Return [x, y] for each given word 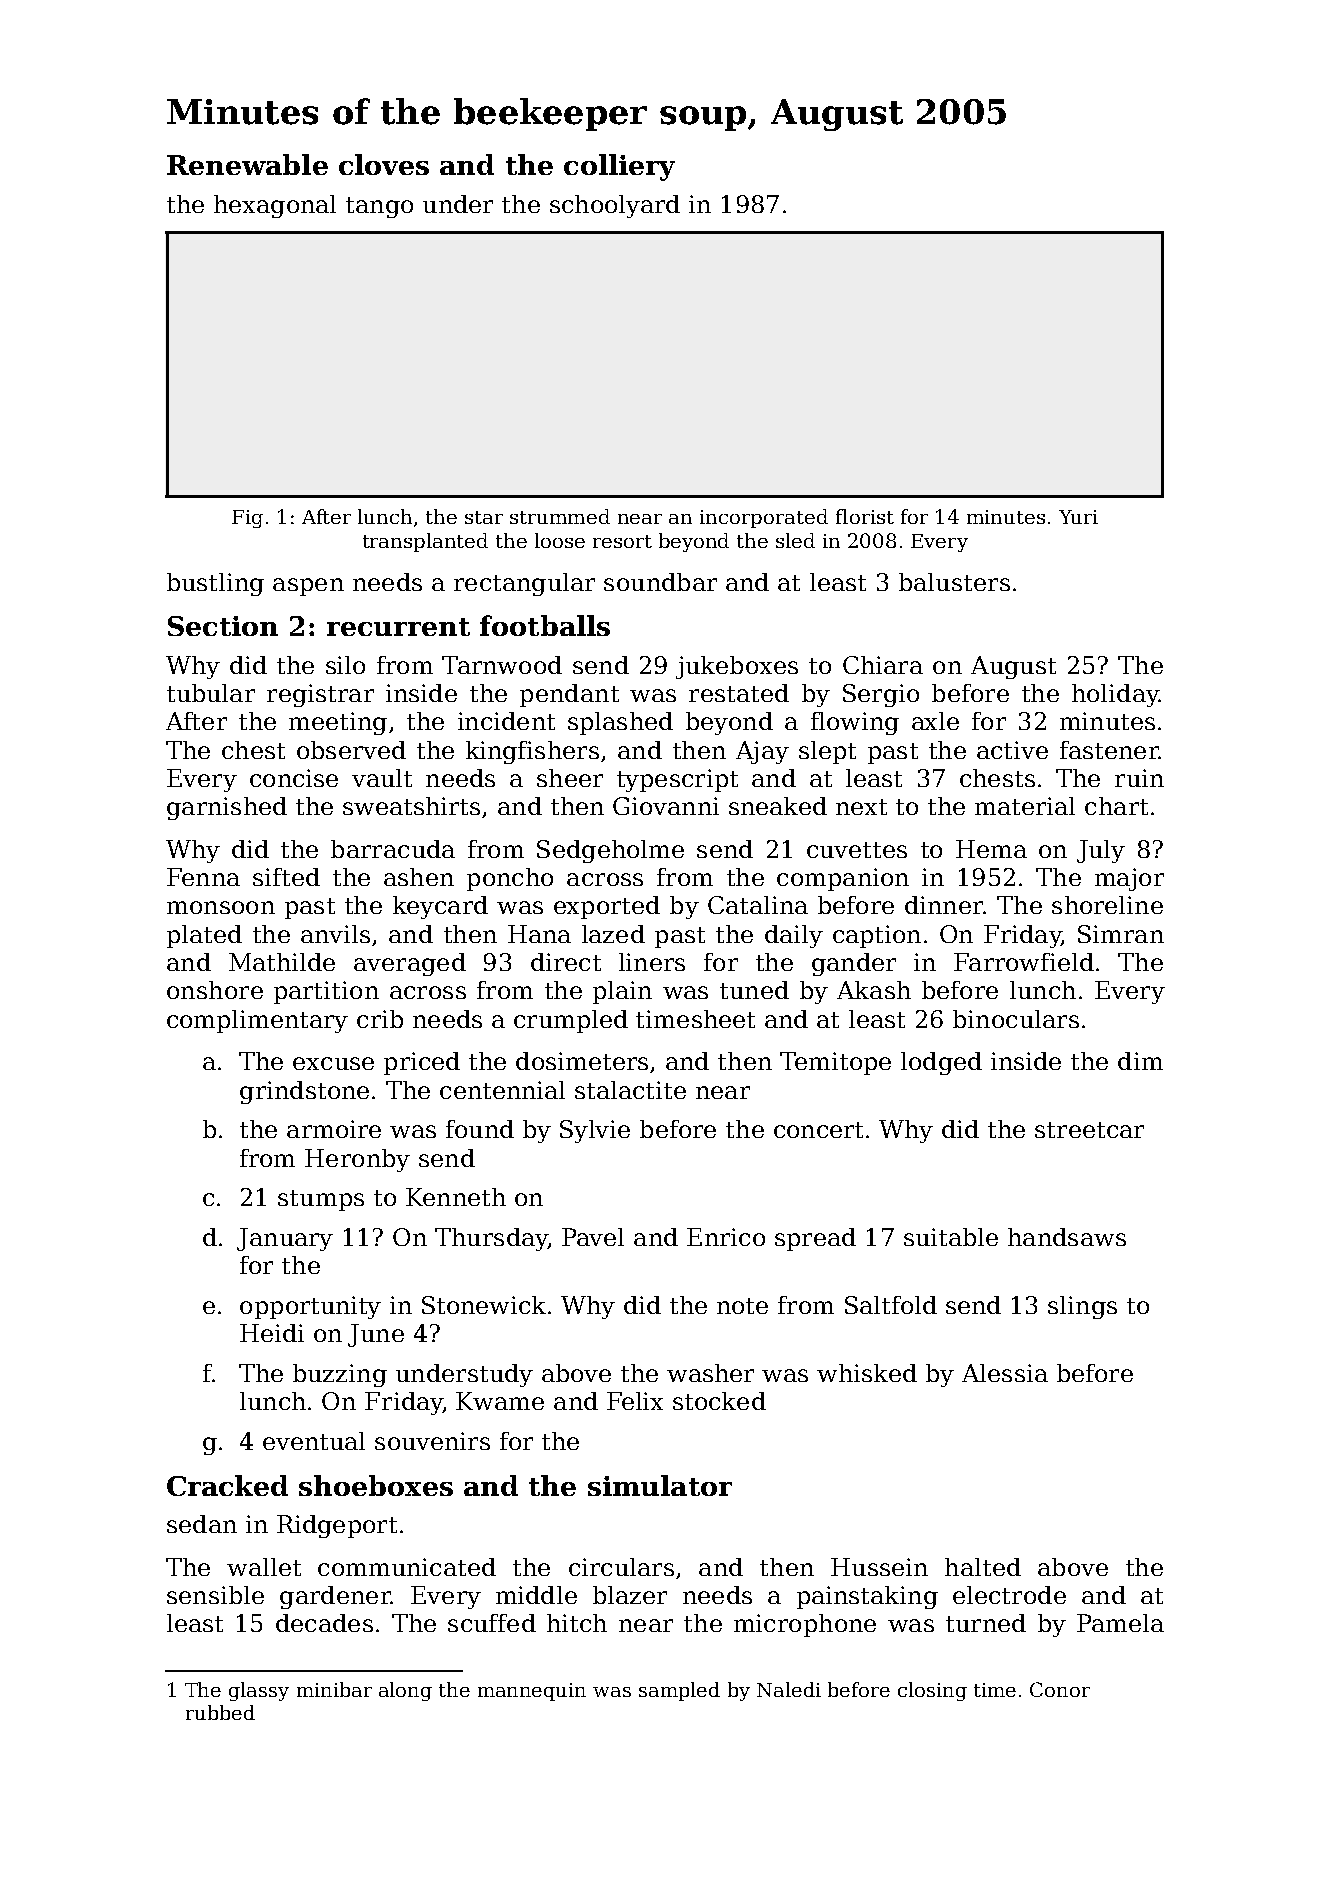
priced [422, 1063]
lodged [941, 1063]
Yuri [1078, 517]
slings [1082, 1307]
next [861, 807]
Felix [635, 1401]
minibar [334, 1689]
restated [739, 693]
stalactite [630, 1090]
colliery [619, 167]
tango [379, 207]
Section [223, 626]
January [285, 1239]
